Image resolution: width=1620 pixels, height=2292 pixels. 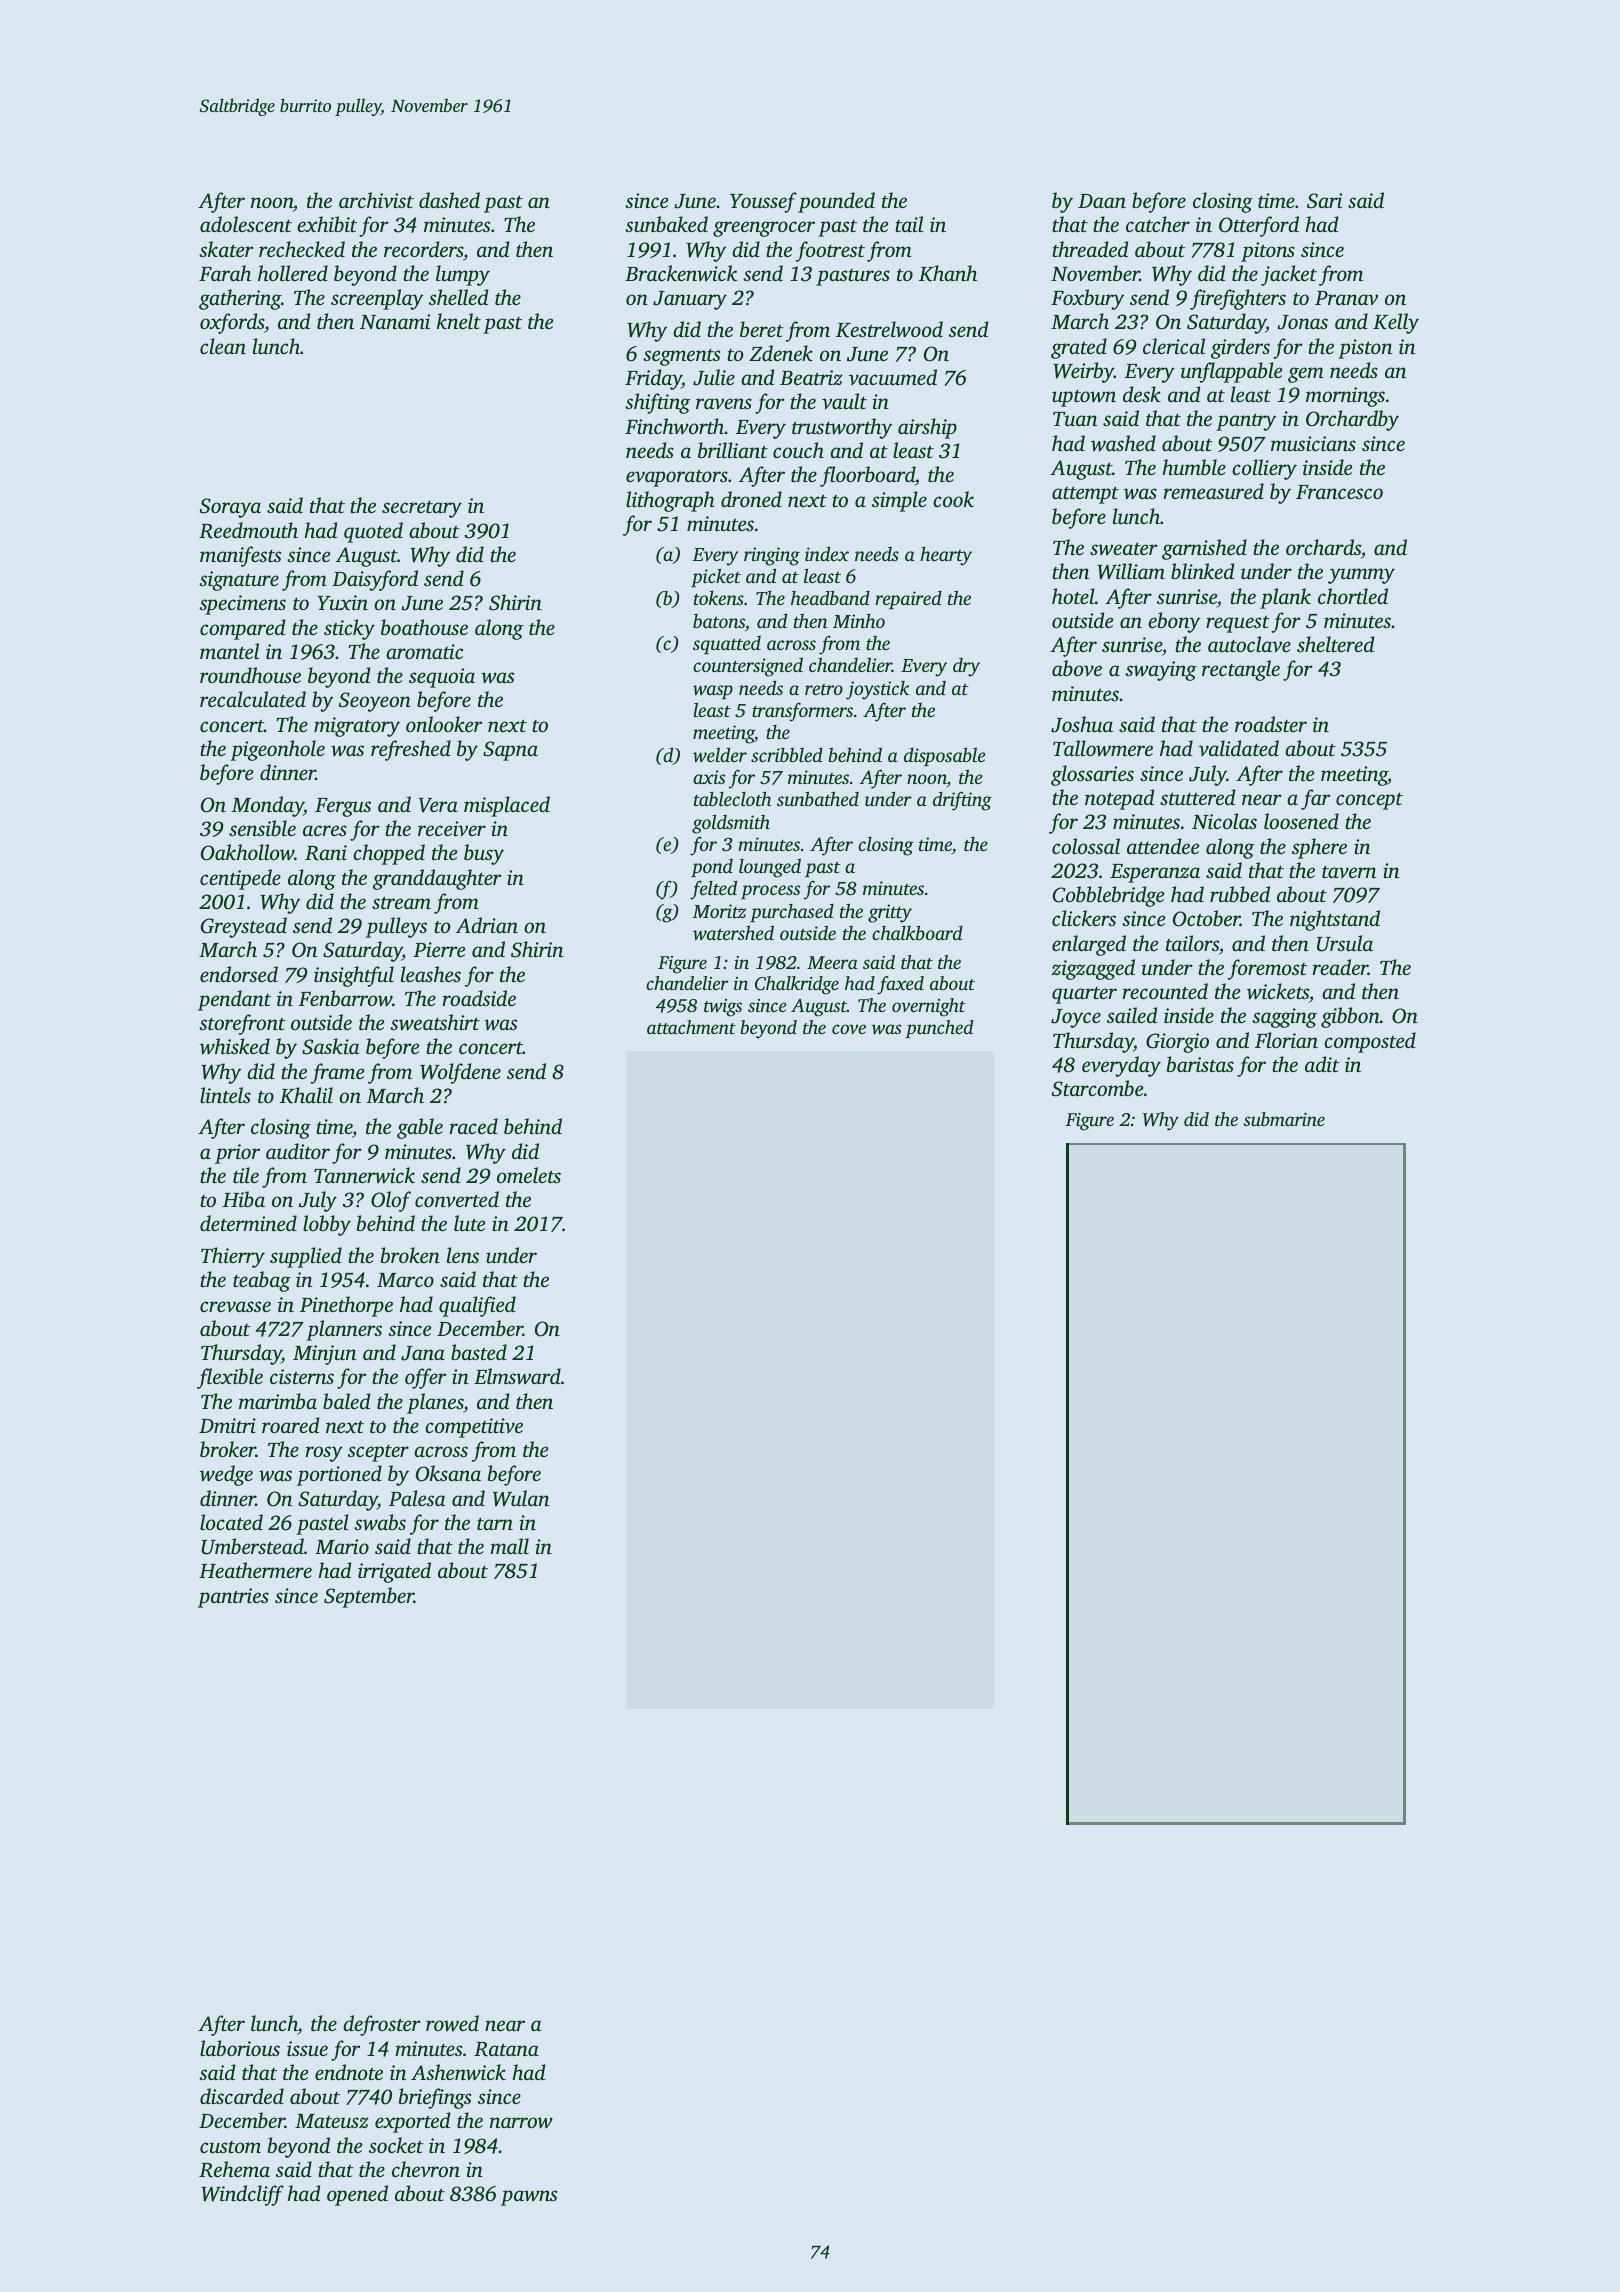 What do you see at coordinates (412, 2122) in the image?
I see `exported` at bounding box center [412, 2122].
